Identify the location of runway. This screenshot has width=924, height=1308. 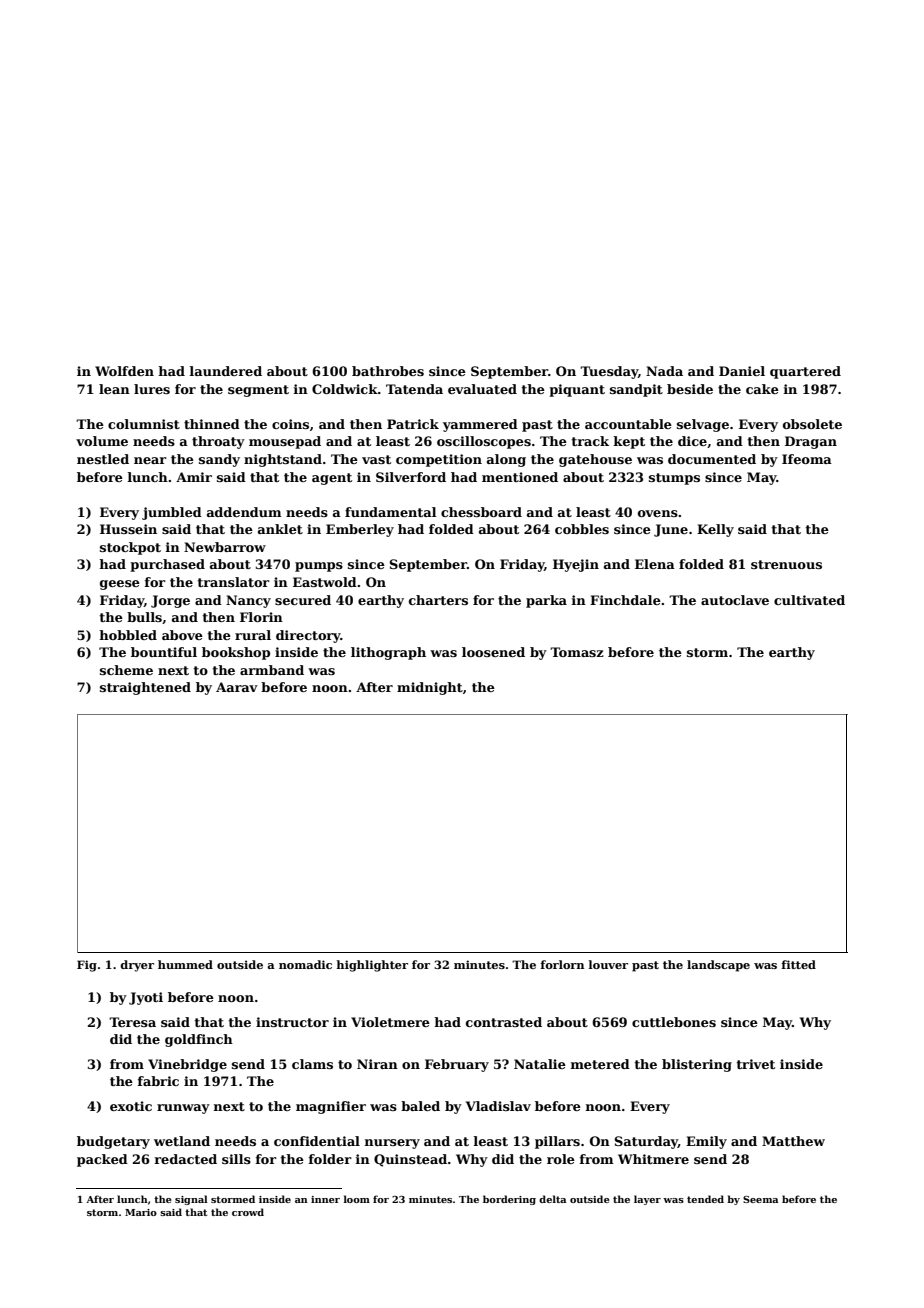
(183, 1109).
